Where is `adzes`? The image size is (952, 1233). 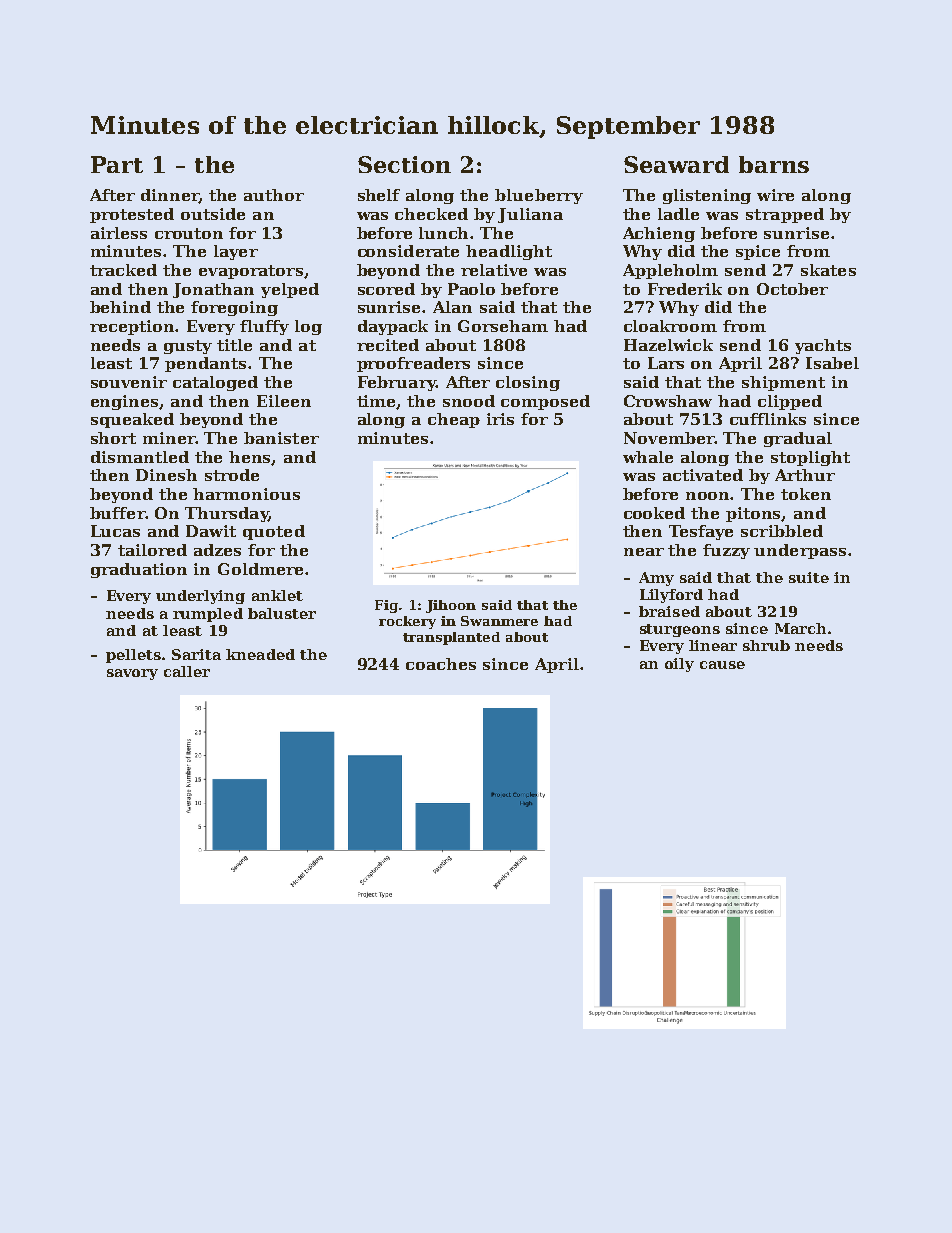
adzes is located at coordinates (217, 550).
